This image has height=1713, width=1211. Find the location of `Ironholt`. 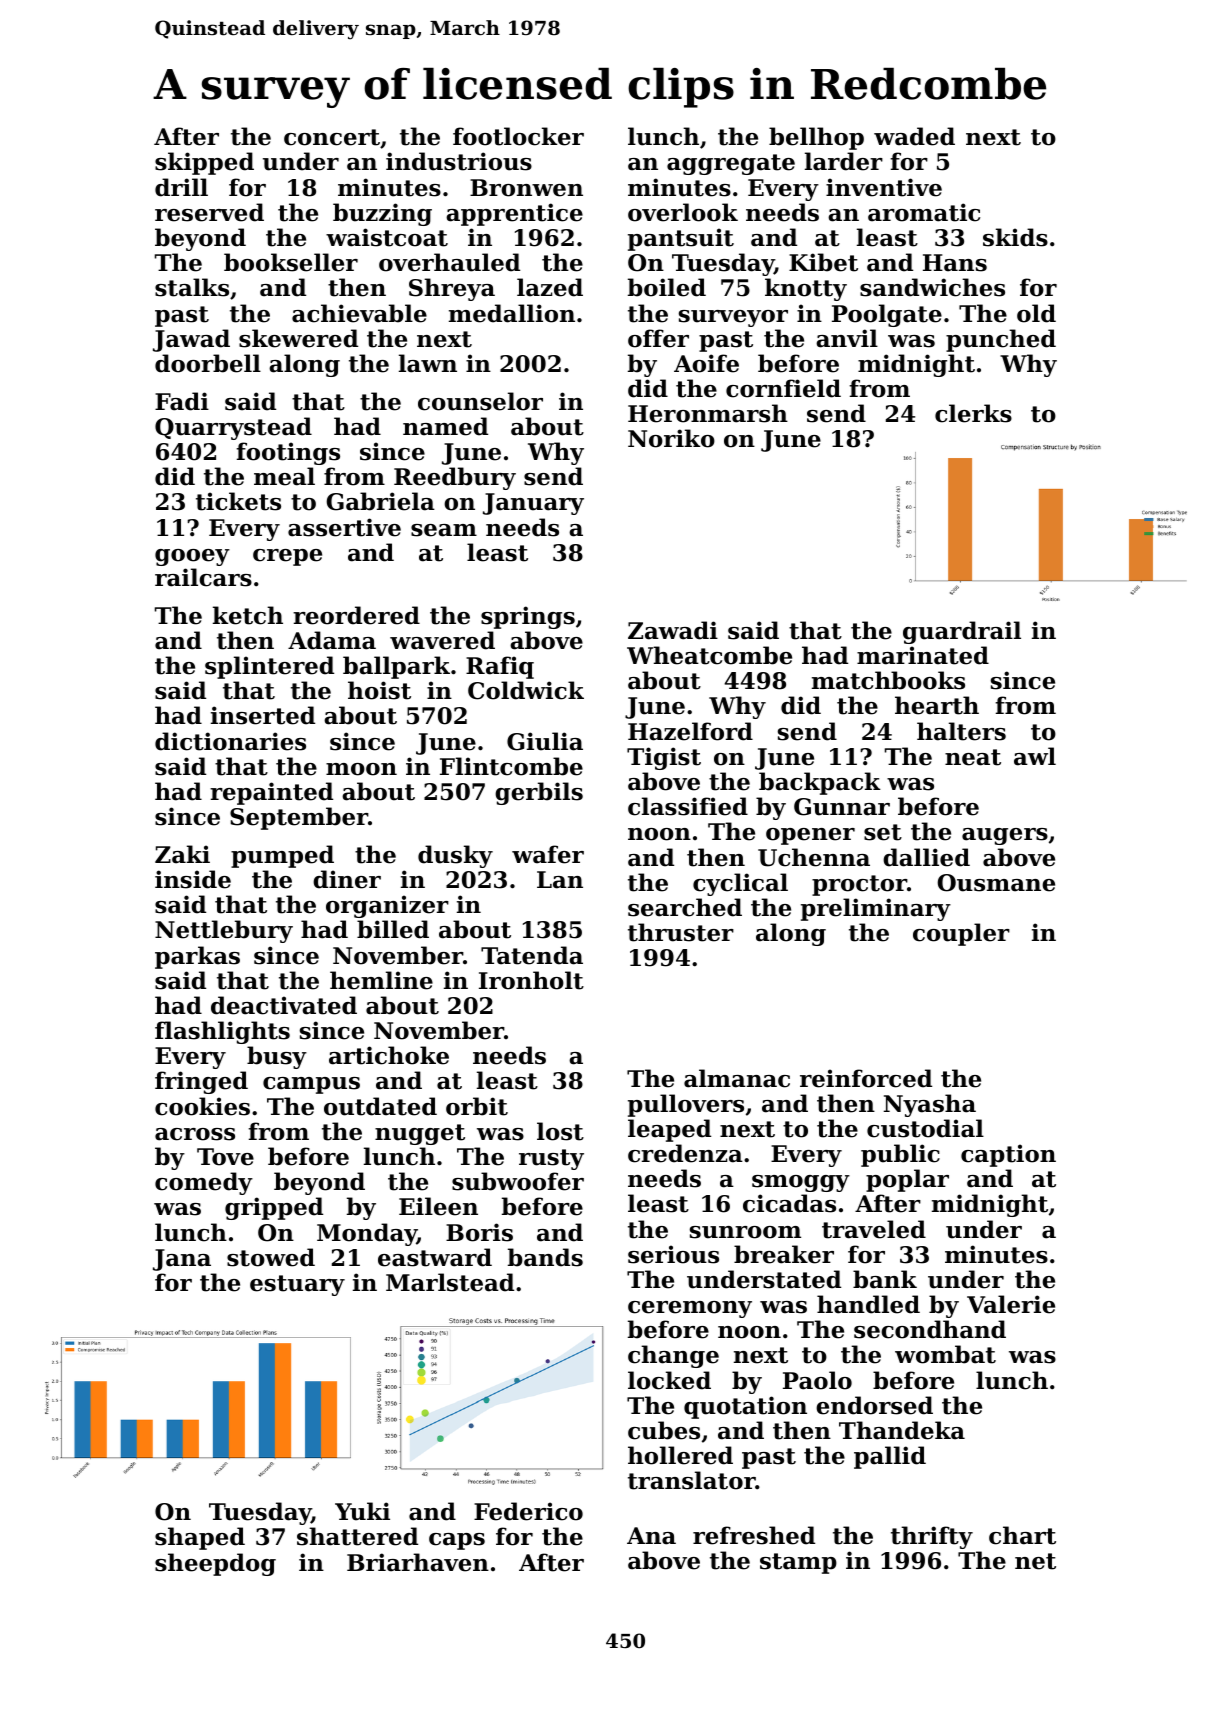

Ironholt is located at coordinates (531, 980).
